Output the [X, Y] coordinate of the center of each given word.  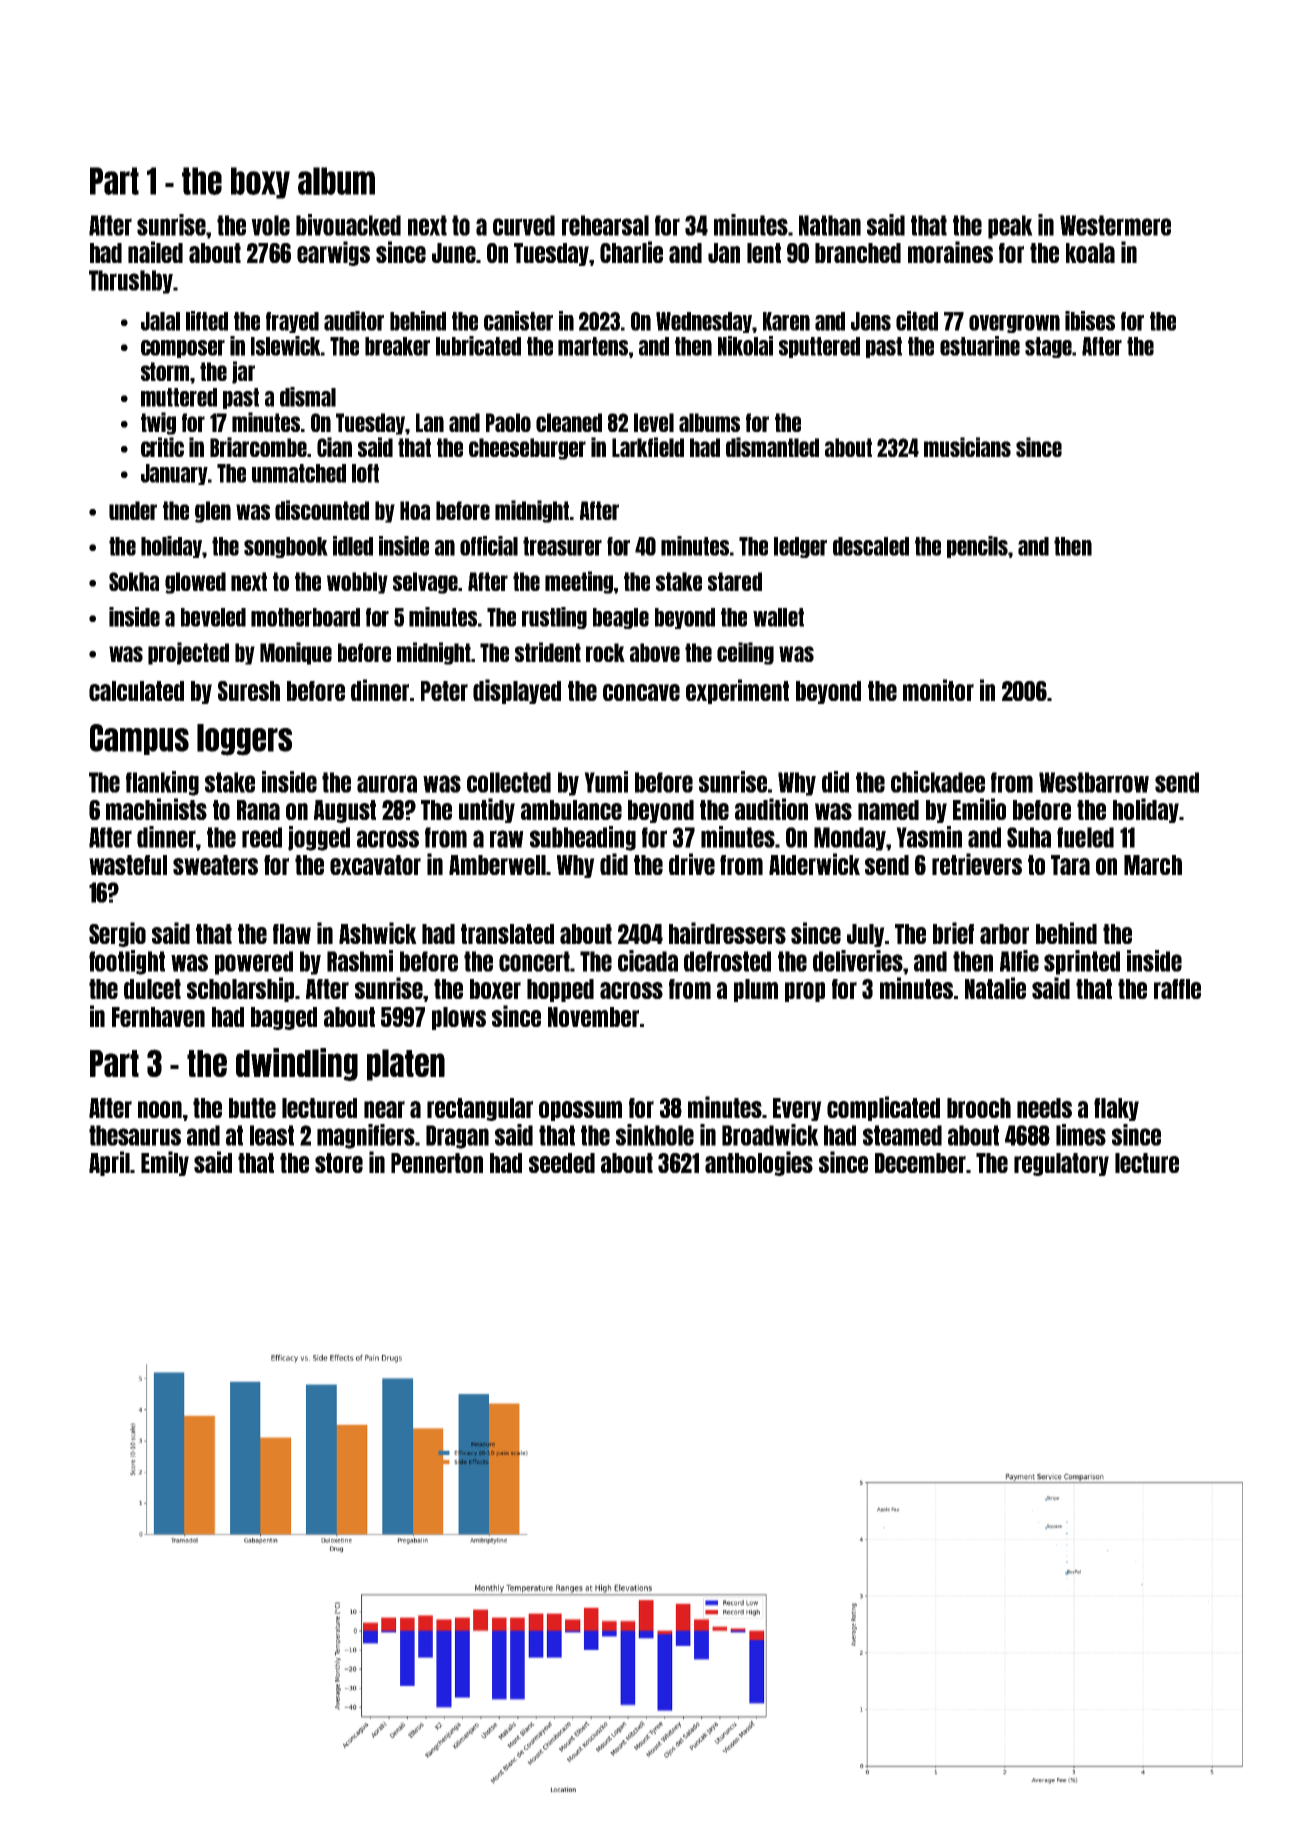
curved [524, 225]
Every [797, 1109]
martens [593, 346]
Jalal [160, 321]
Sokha [134, 581]
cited [917, 321]
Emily [165, 1163]
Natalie [995, 988]
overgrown [1014, 324]
